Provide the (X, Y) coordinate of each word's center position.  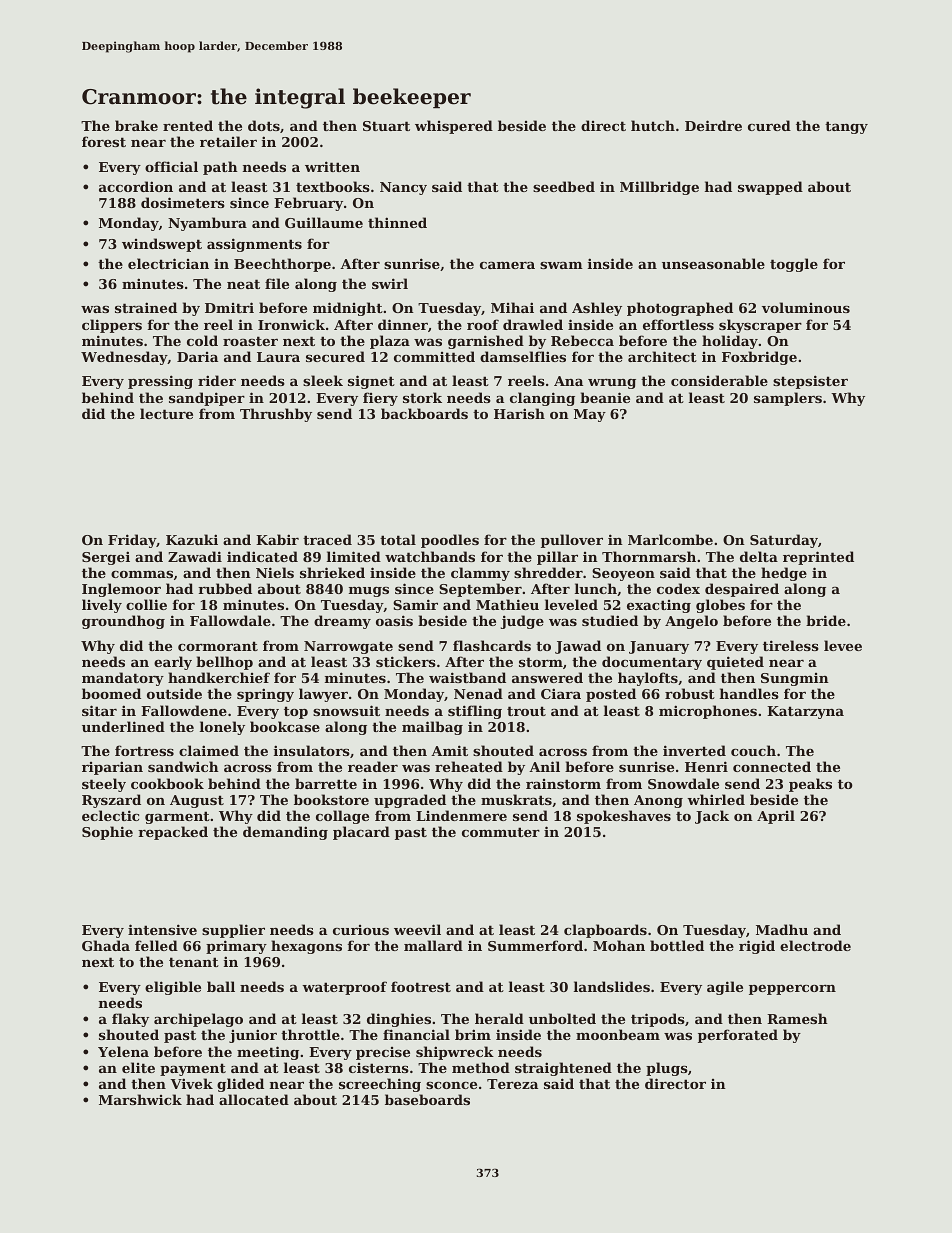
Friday (132, 541)
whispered (454, 127)
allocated (254, 1099)
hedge (784, 574)
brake (136, 125)
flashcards (492, 645)
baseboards (427, 1099)
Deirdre (713, 125)
